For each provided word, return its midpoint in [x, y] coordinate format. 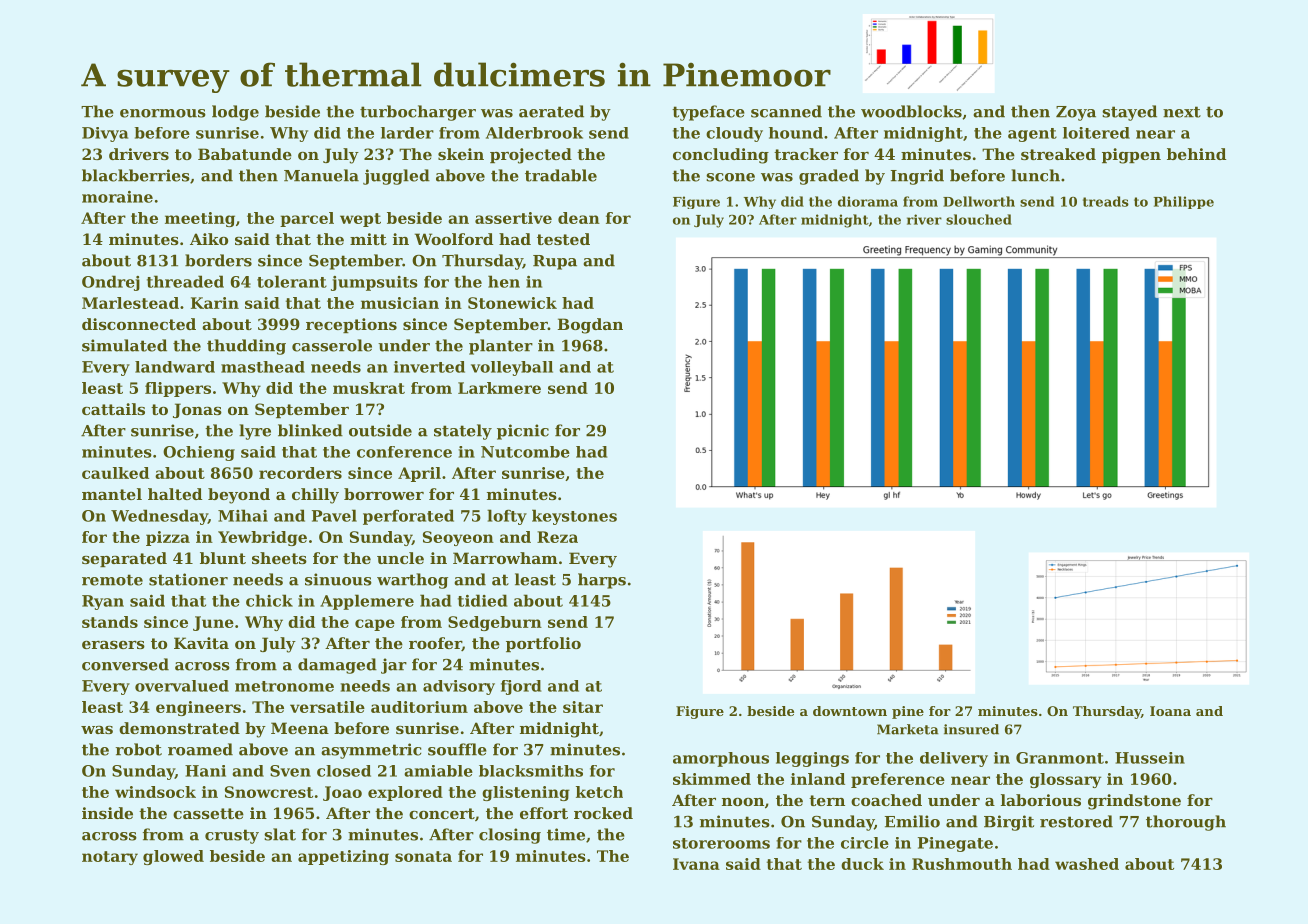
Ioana [1170, 711]
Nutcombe [525, 452]
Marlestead [130, 303]
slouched [979, 219]
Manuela [321, 175]
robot [139, 749]
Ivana [696, 864]
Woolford [454, 239]
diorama [868, 201]
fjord [521, 687]
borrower [384, 494]
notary [110, 858]
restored [1076, 821]
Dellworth [979, 201]
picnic [523, 432]
